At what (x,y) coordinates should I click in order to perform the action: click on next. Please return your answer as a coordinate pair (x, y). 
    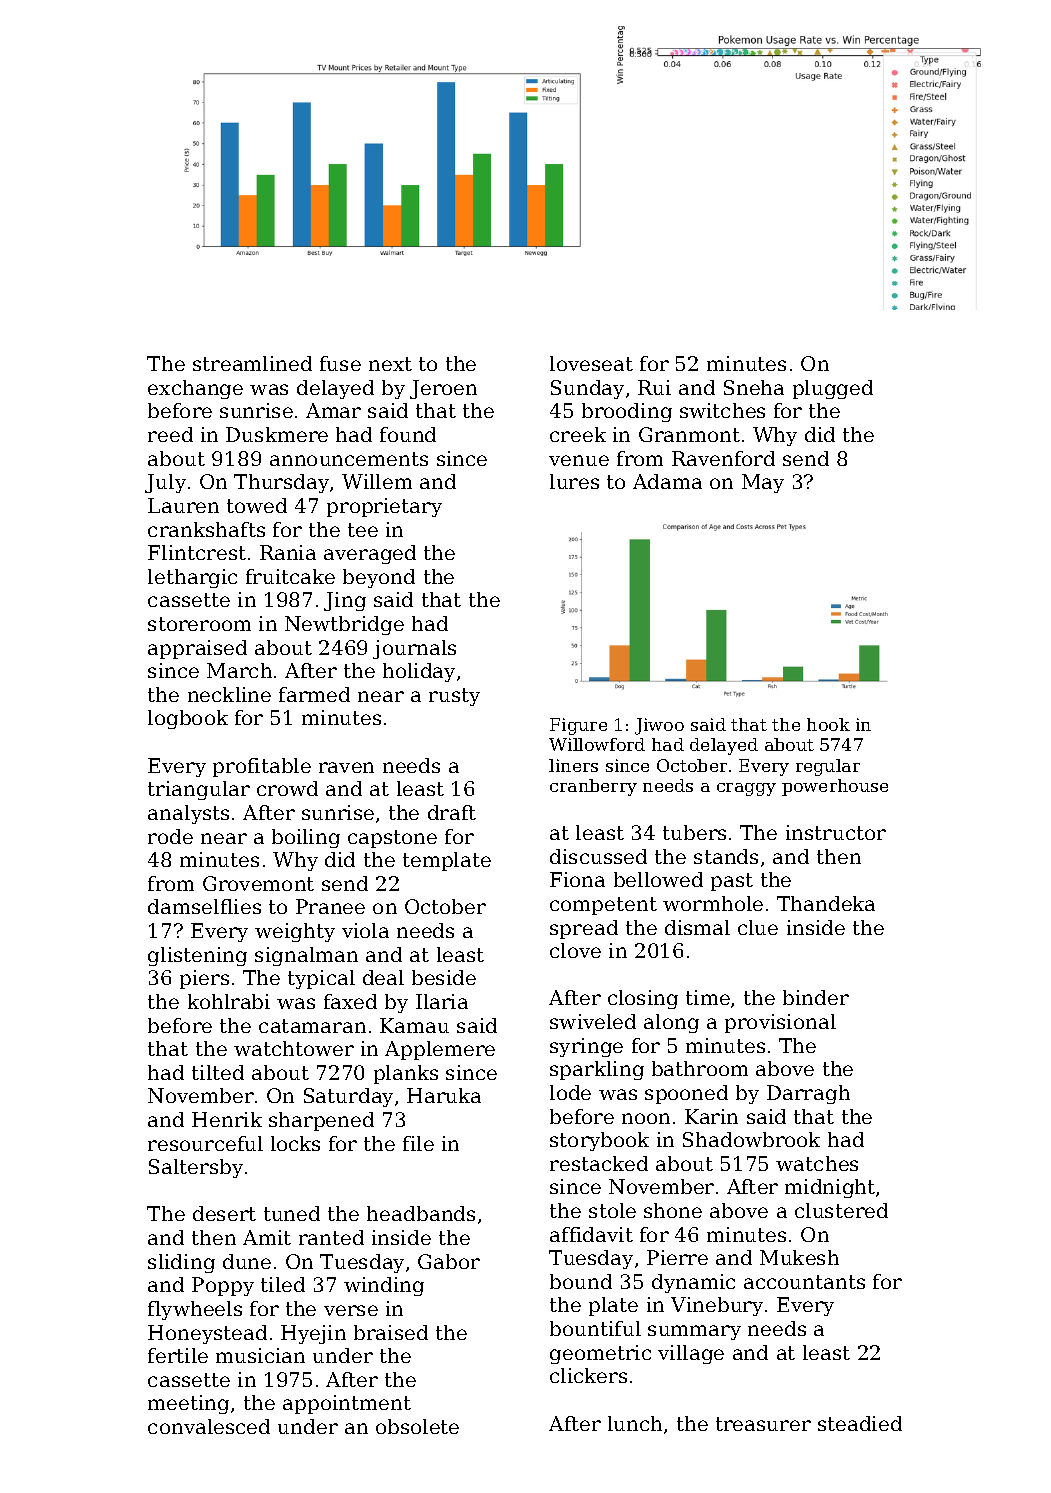
    Looking at the image, I should click on (390, 364).
